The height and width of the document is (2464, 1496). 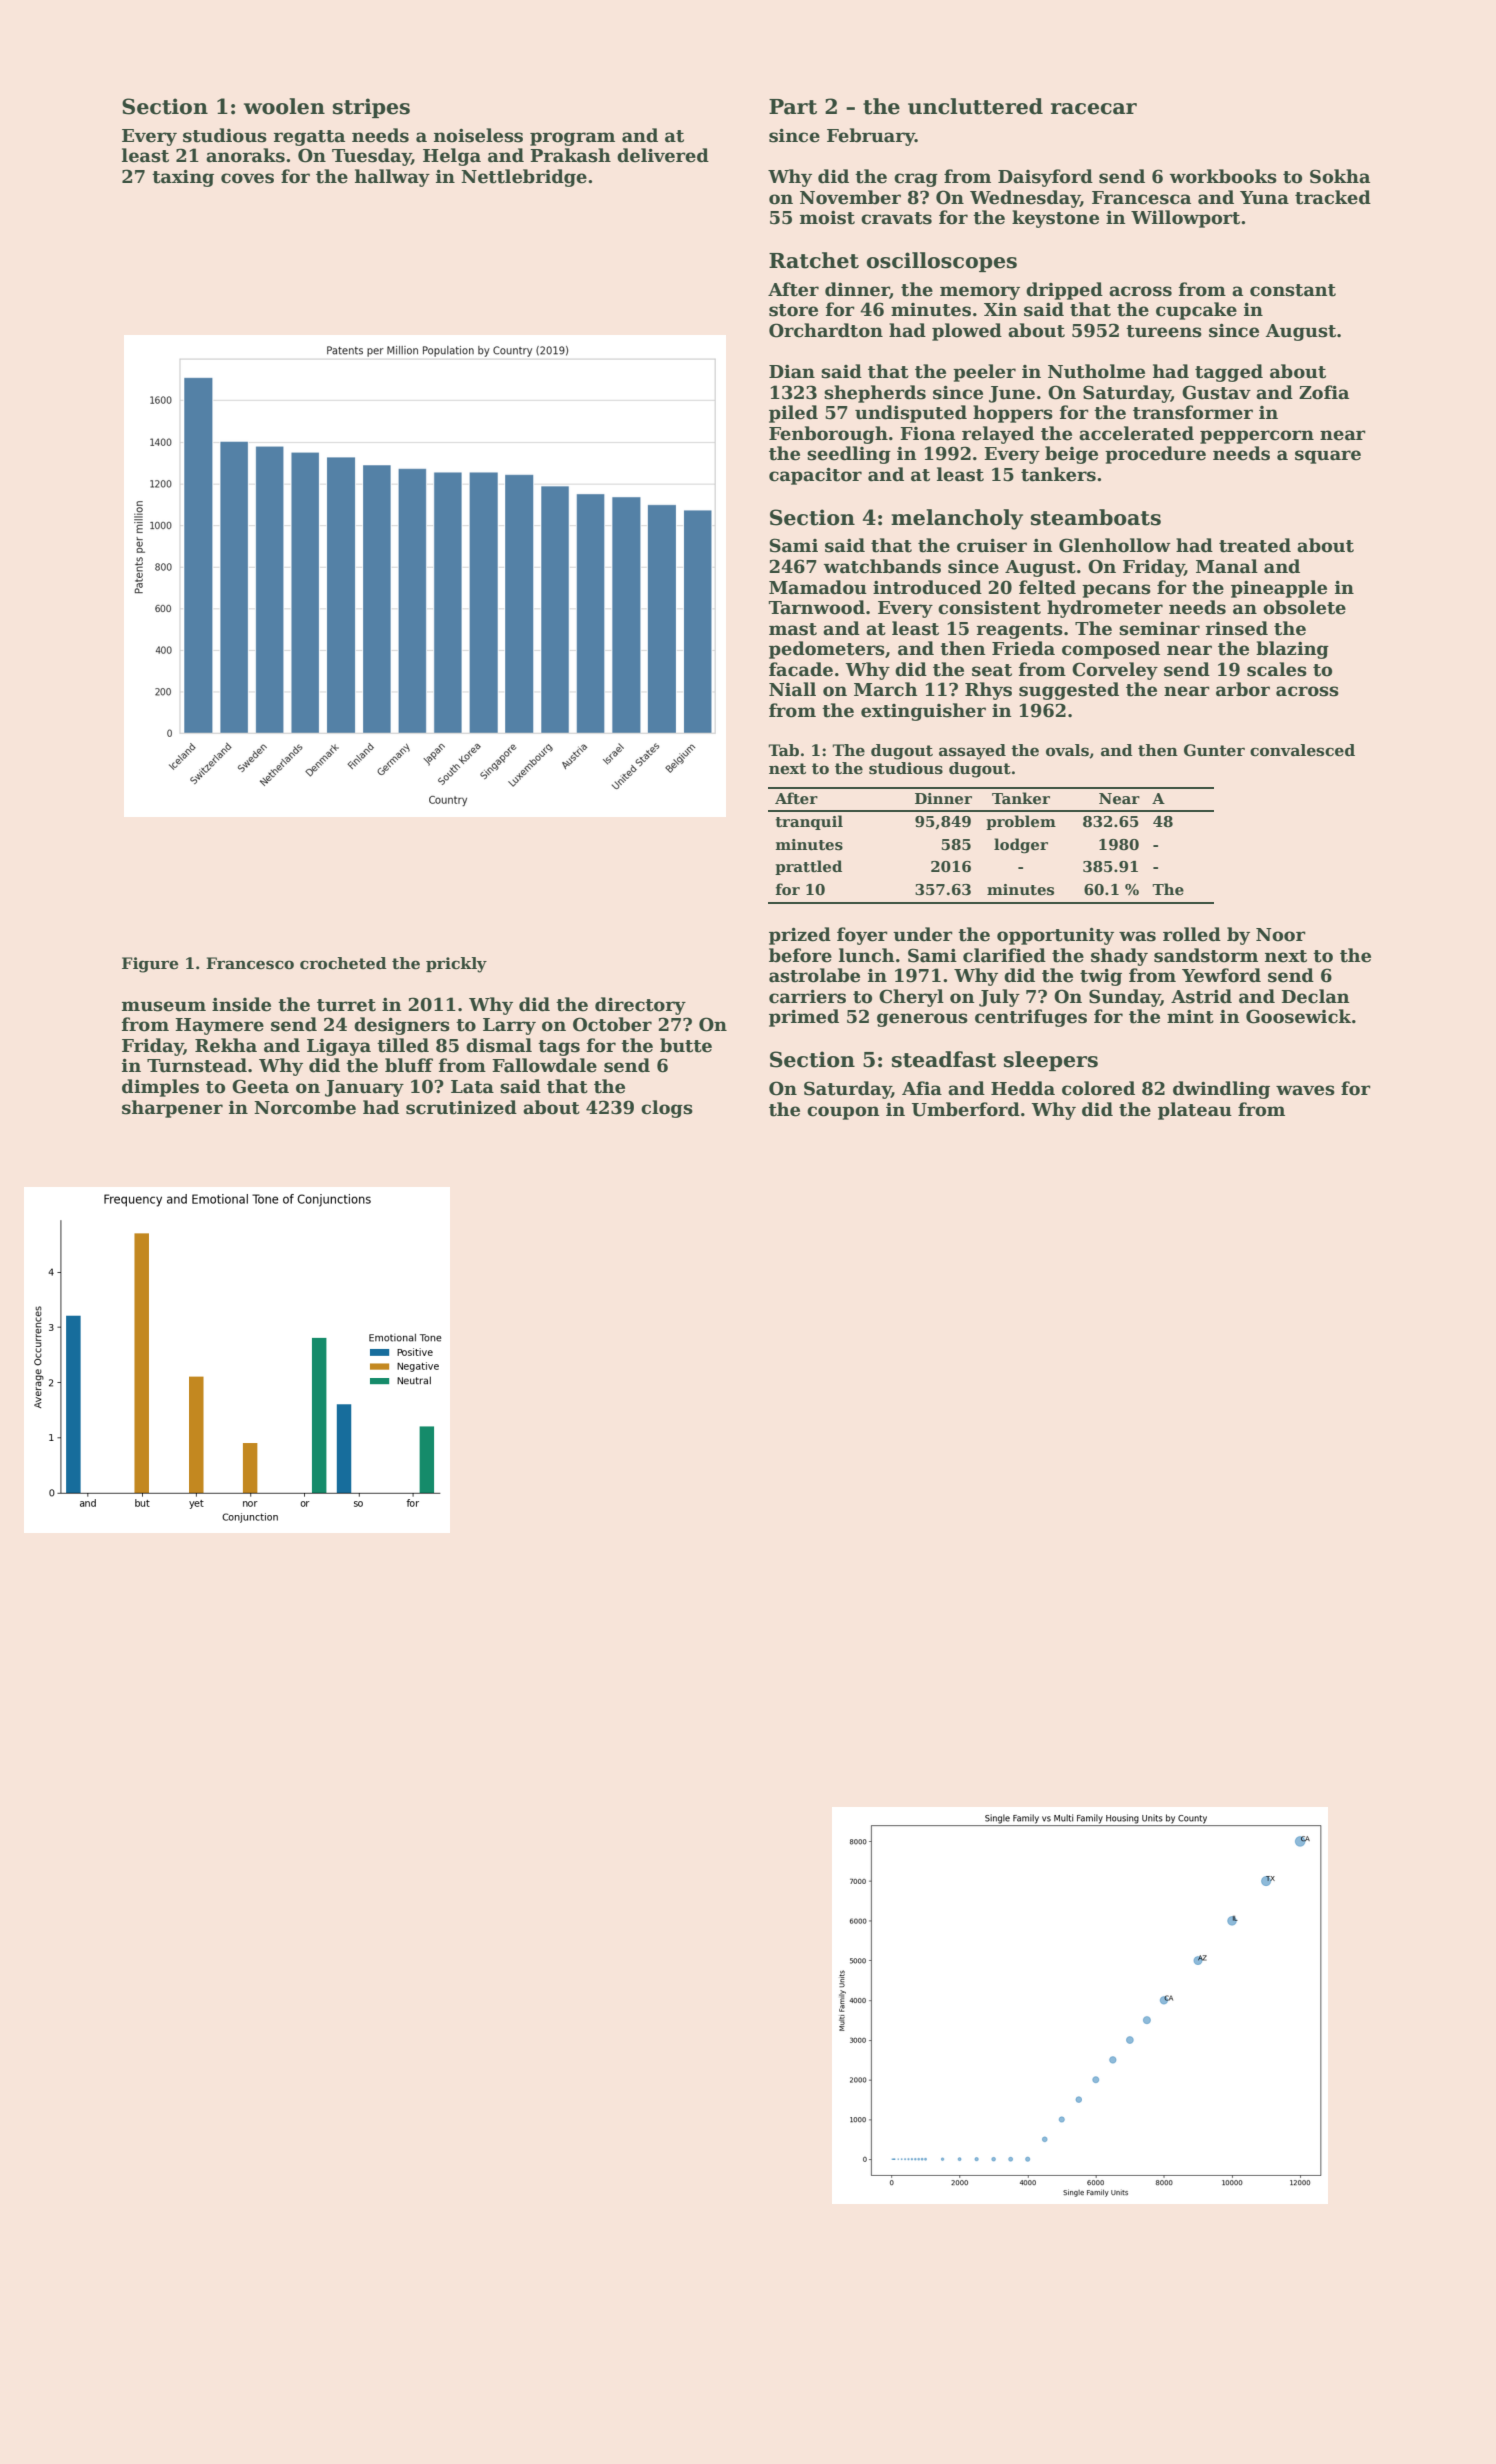 What do you see at coordinates (1227, 566) in the document?
I see `Manal` at bounding box center [1227, 566].
